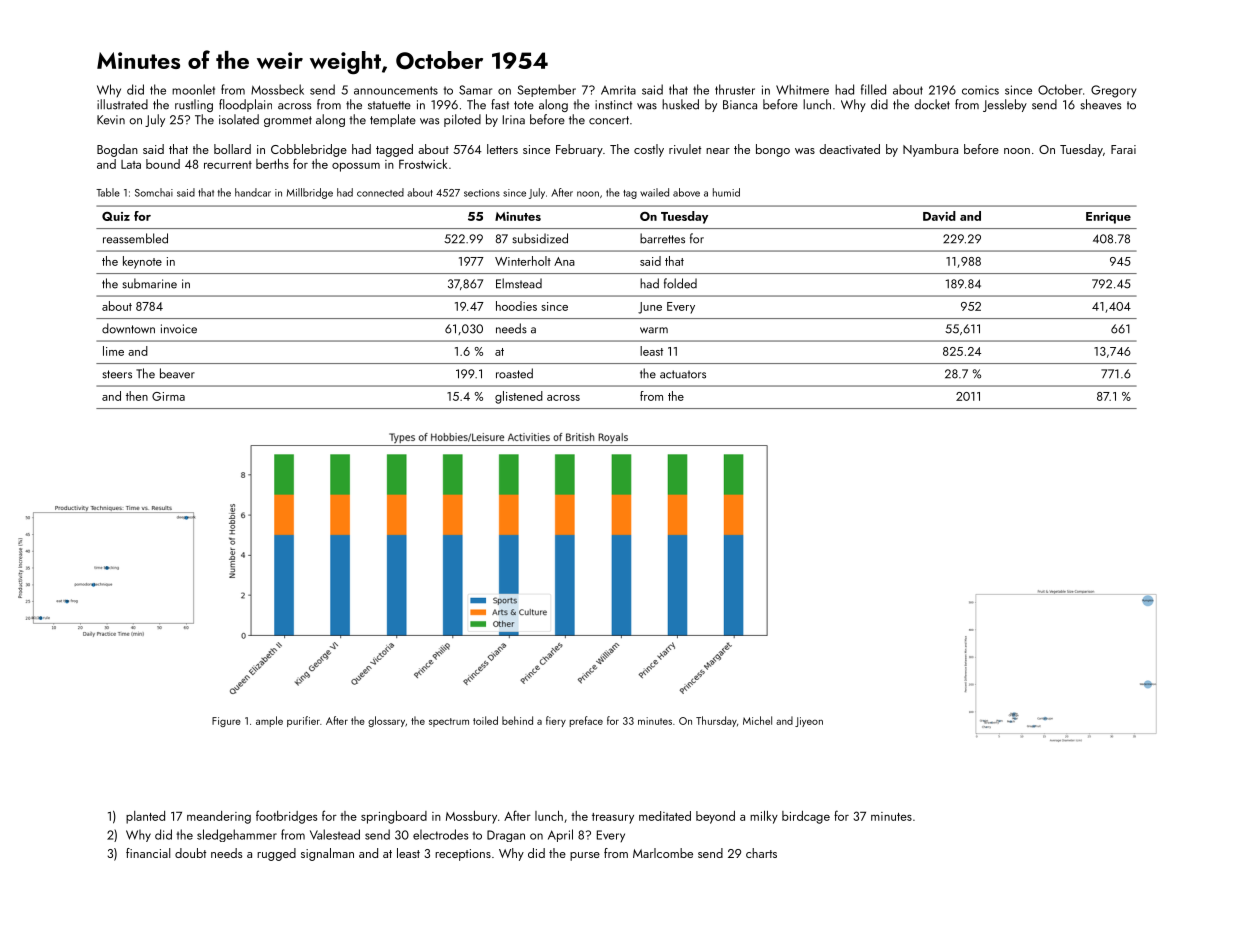 Image resolution: width=1233 pixels, height=952 pixels. Describe the element at coordinates (757, 720) in the screenshot. I see `Michel` at that location.
